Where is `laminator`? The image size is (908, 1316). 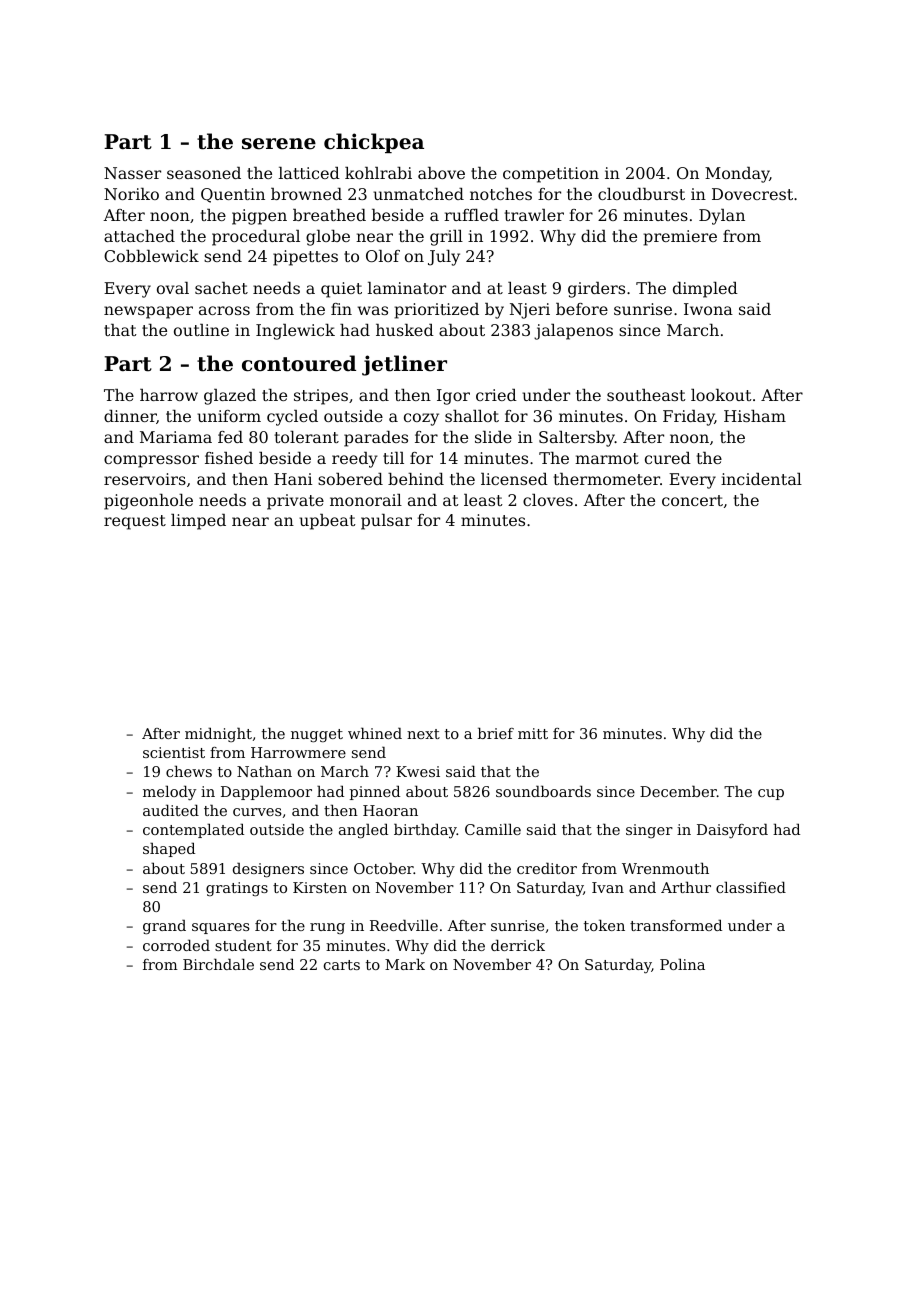 laminator is located at coordinates (407, 288).
